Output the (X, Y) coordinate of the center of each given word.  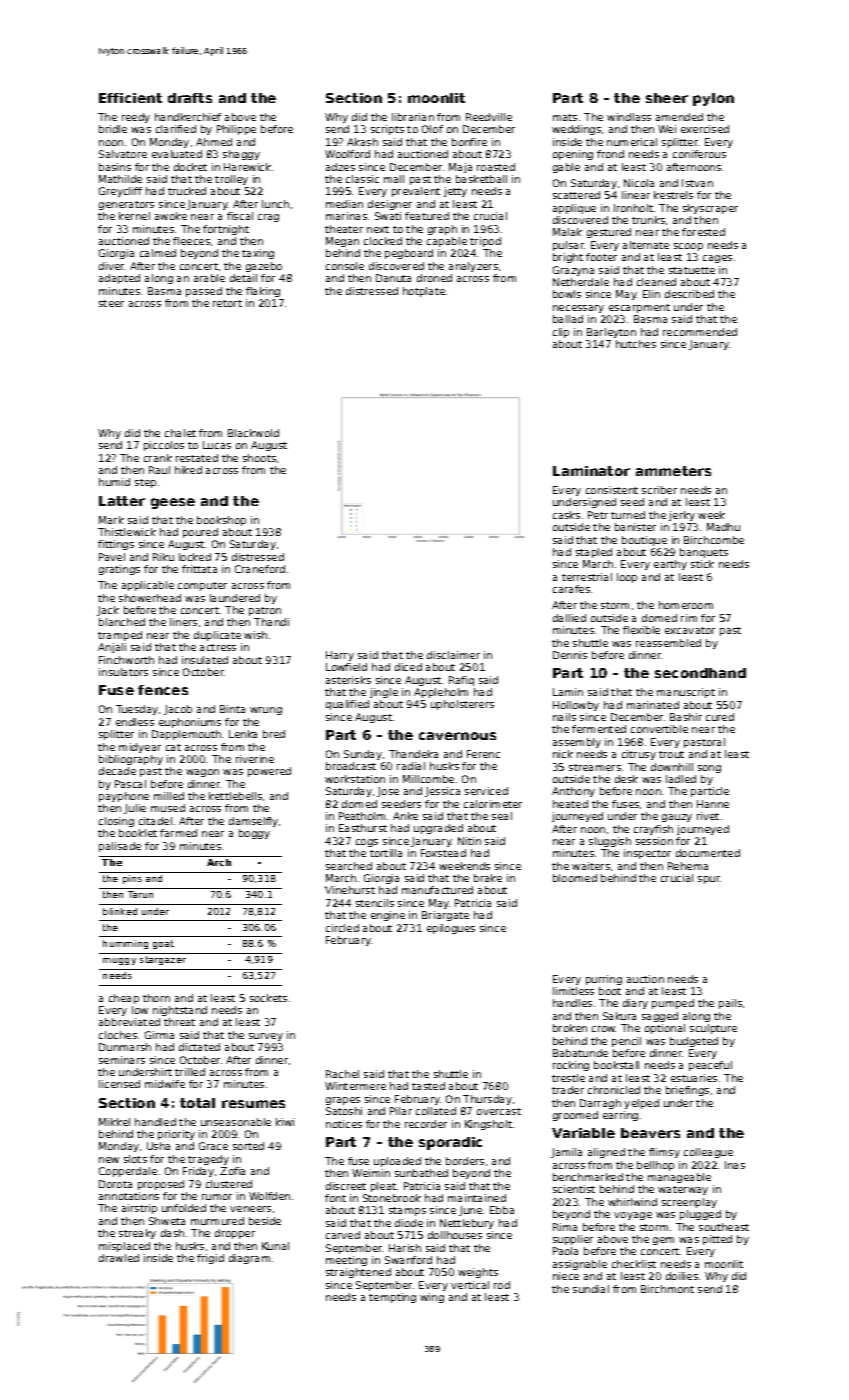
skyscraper (710, 209)
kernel (134, 216)
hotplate (424, 292)
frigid (210, 1259)
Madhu (723, 527)
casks (566, 515)
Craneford (260, 569)
